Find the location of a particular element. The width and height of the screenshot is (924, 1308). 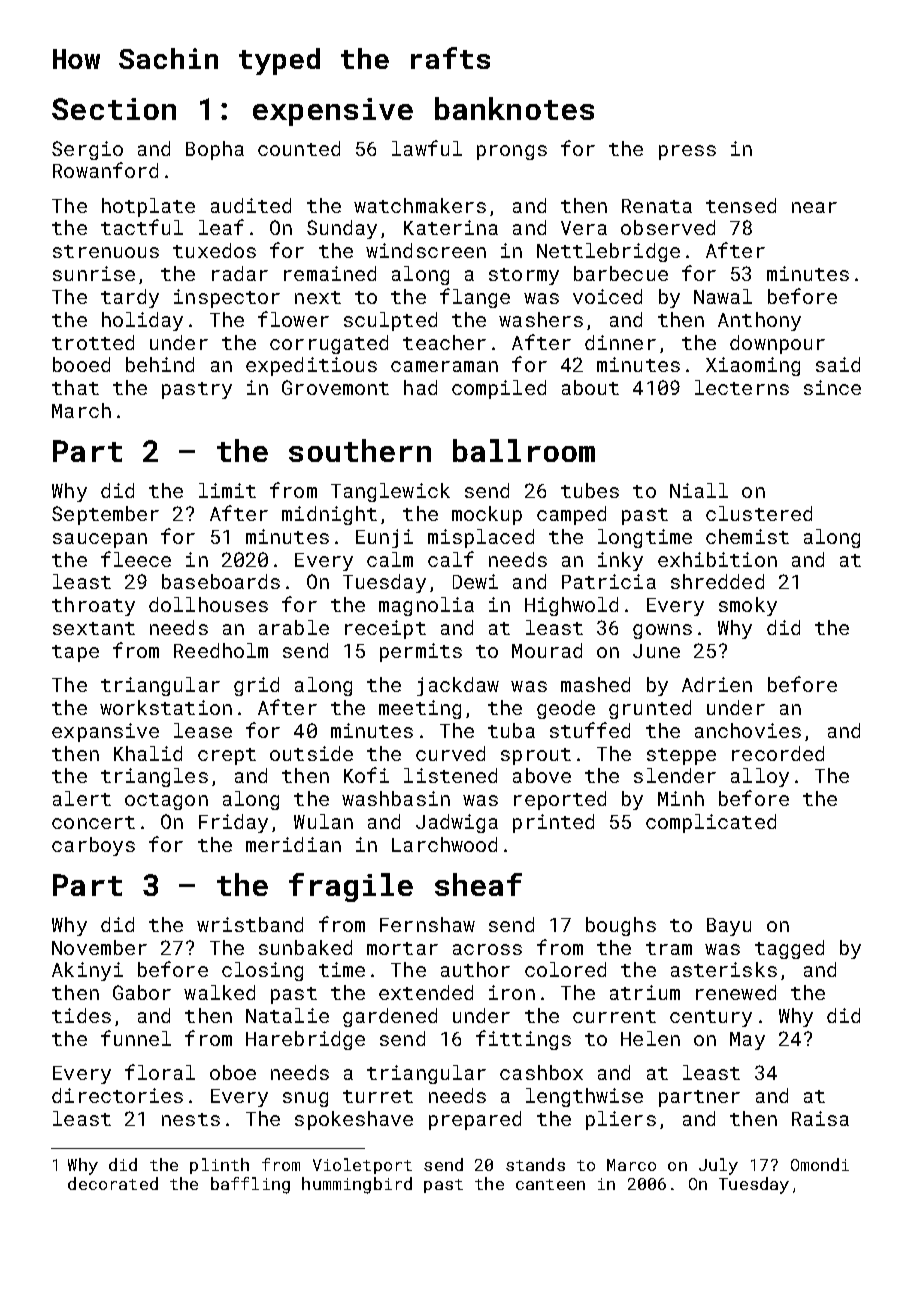

decorated is located at coordinates (113, 1183).
